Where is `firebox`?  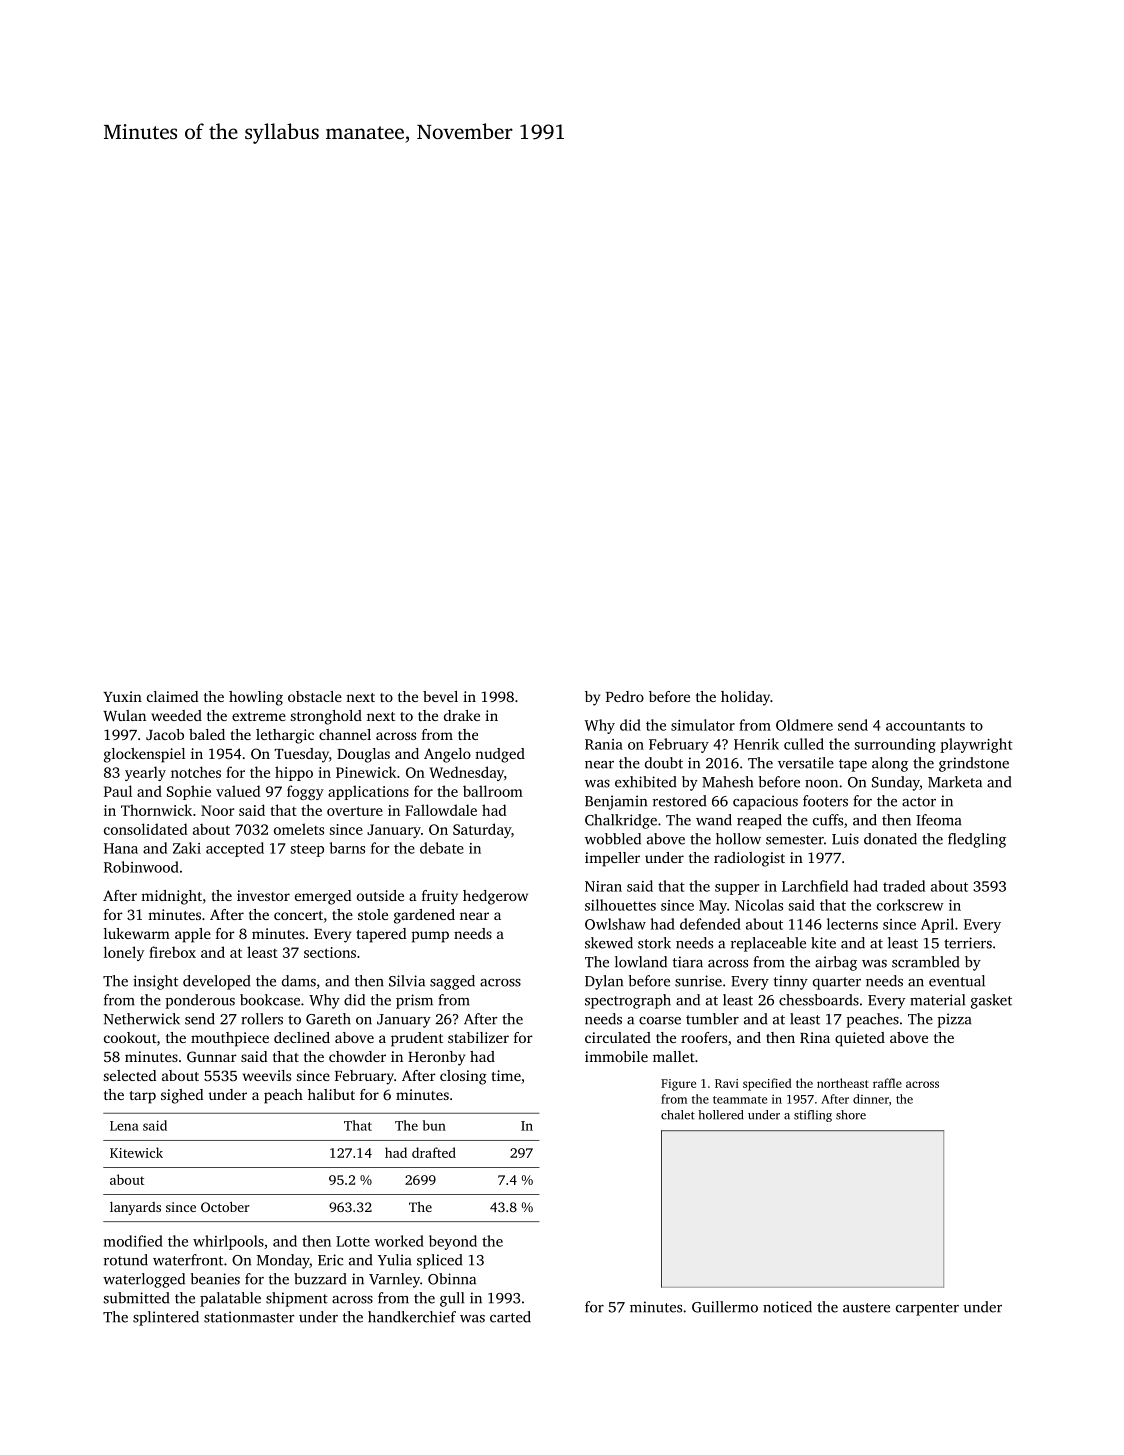
firebox is located at coordinates (172, 952).
